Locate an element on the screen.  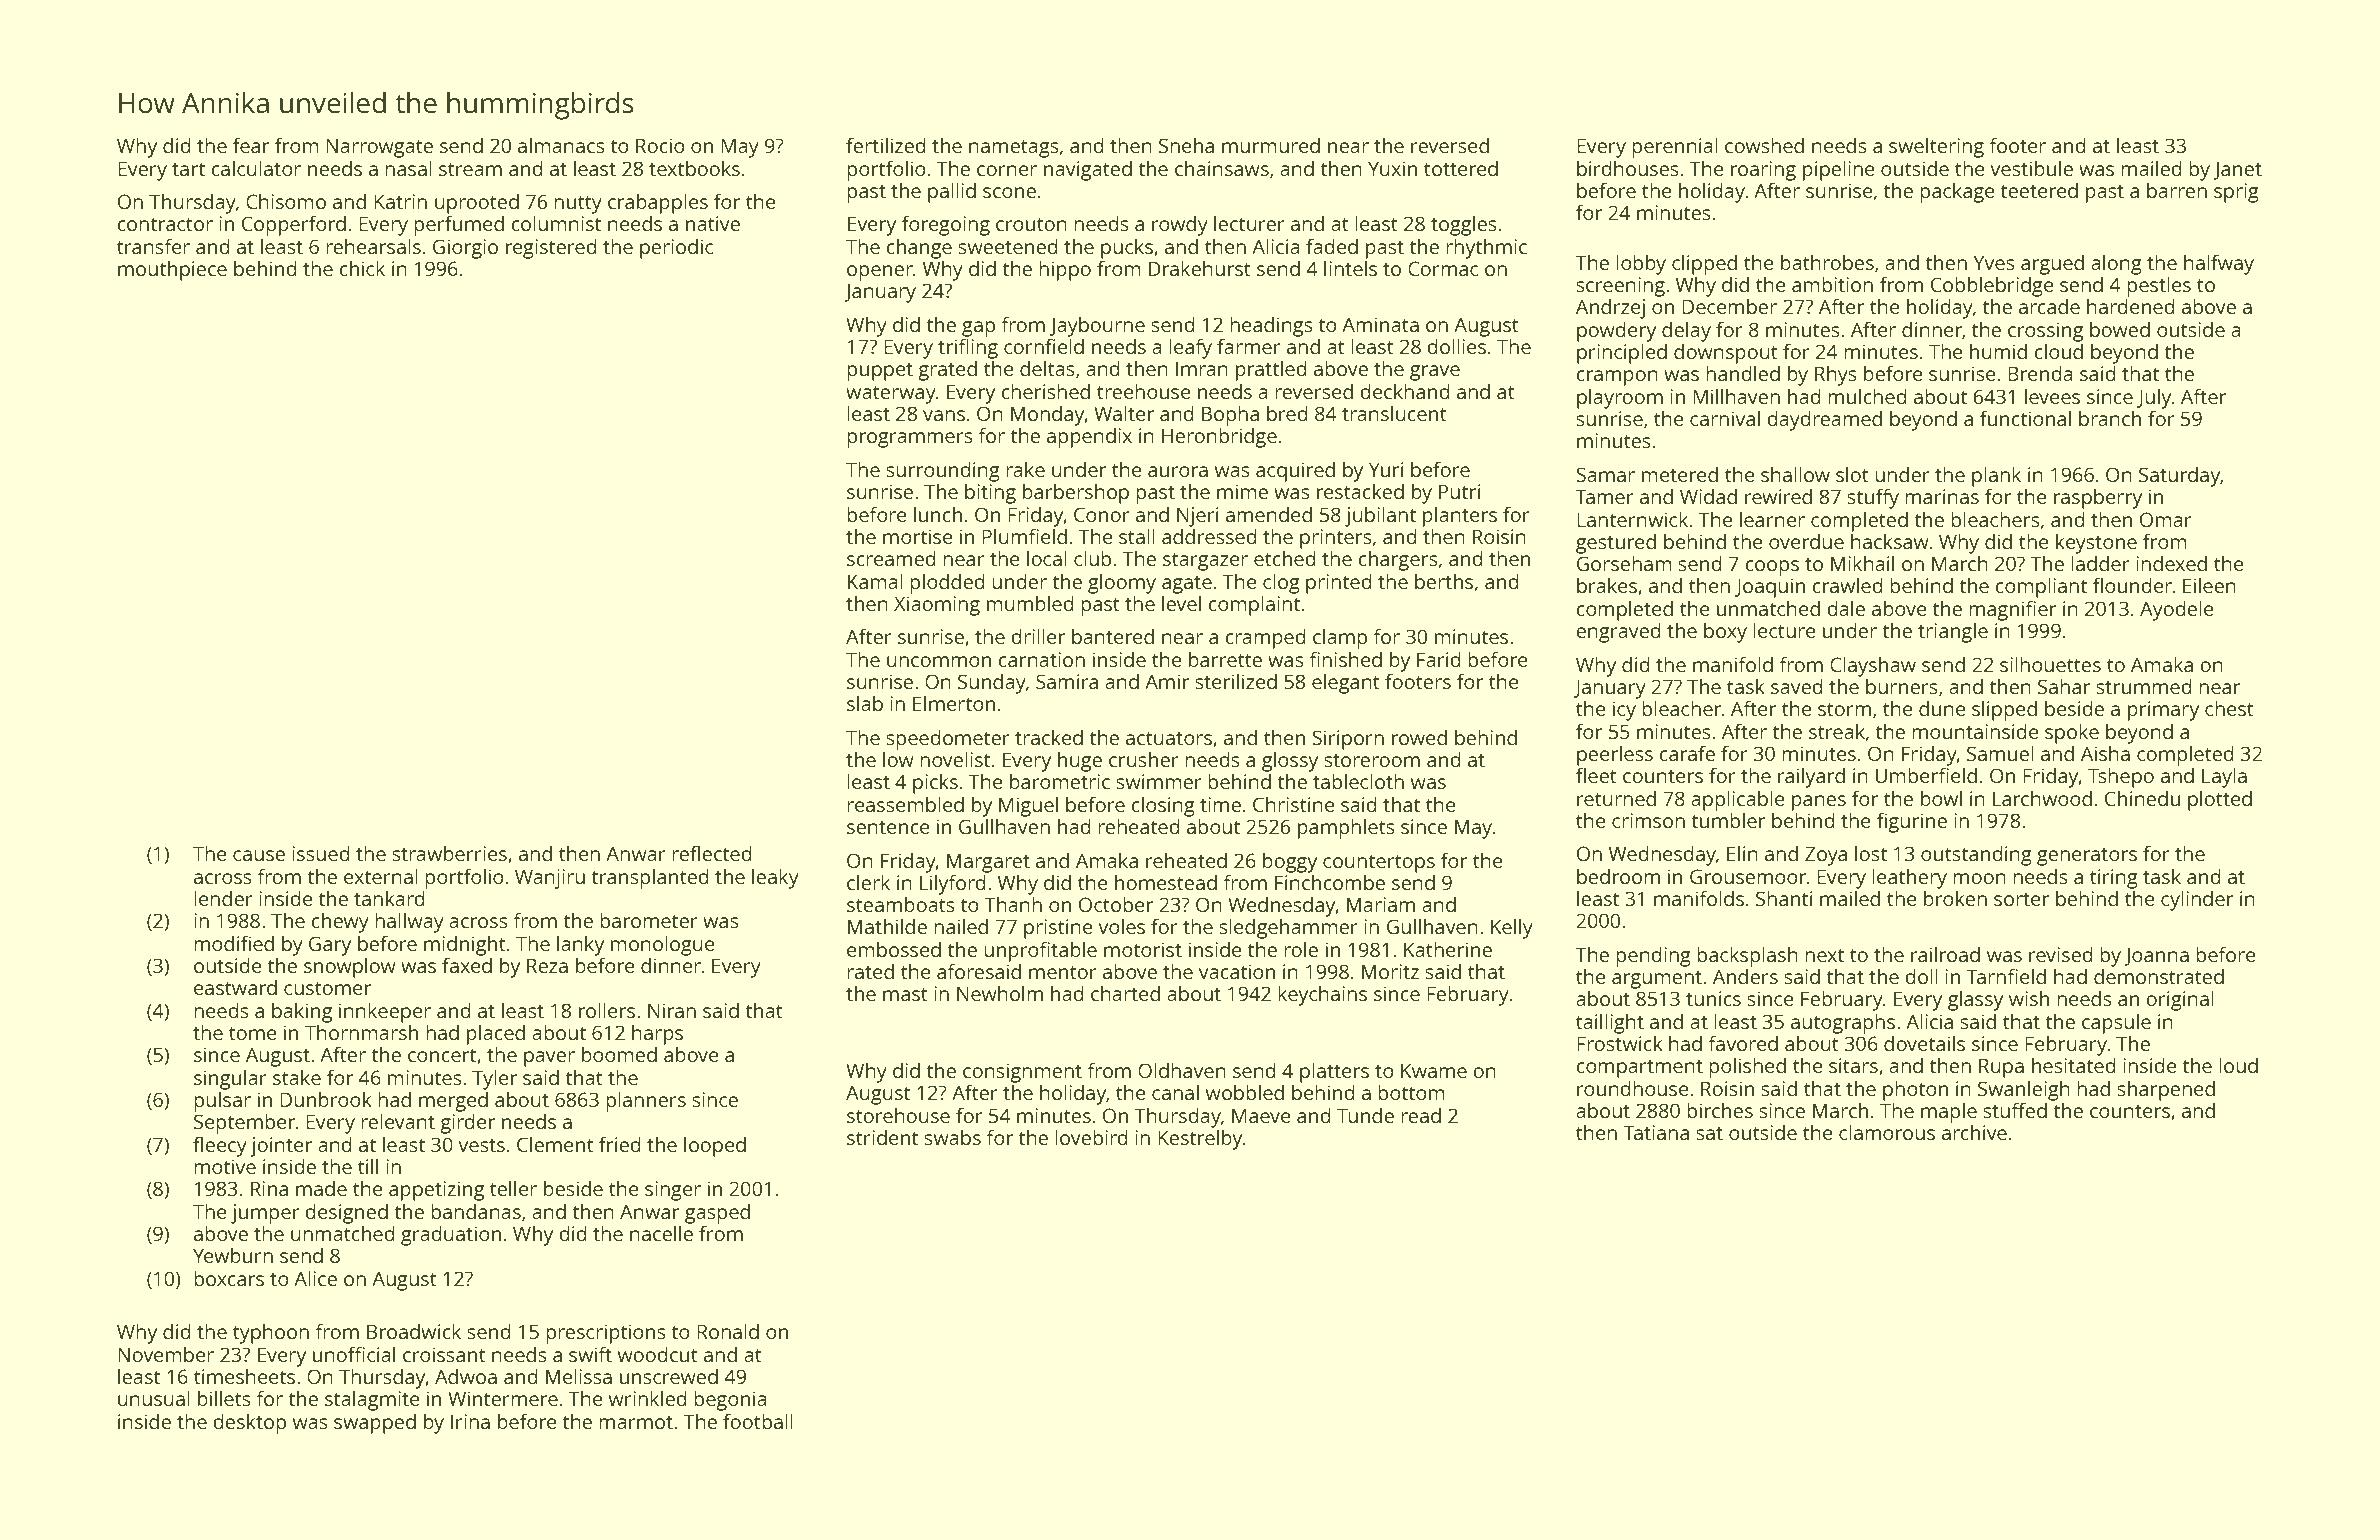
periodic is located at coordinates (676, 248).
